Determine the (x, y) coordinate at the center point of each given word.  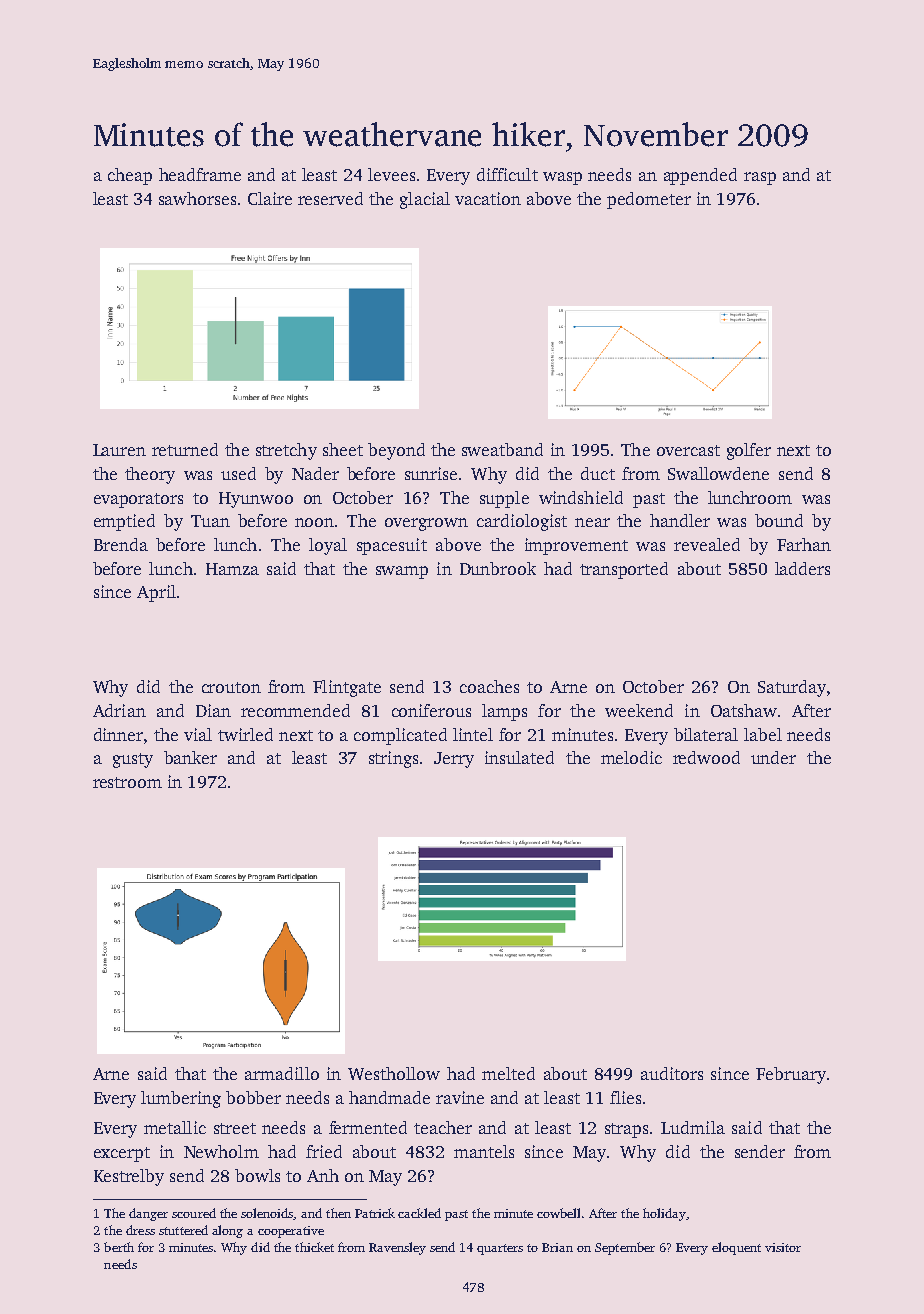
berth (119, 1247)
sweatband (502, 449)
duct (598, 473)
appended (700, 176)
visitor (783, 1247)
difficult (507, 174)
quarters (500, 1249)
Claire (270, 198)
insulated (519, 757)
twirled (245, 734)
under (773, 757)
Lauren (119, 450)
